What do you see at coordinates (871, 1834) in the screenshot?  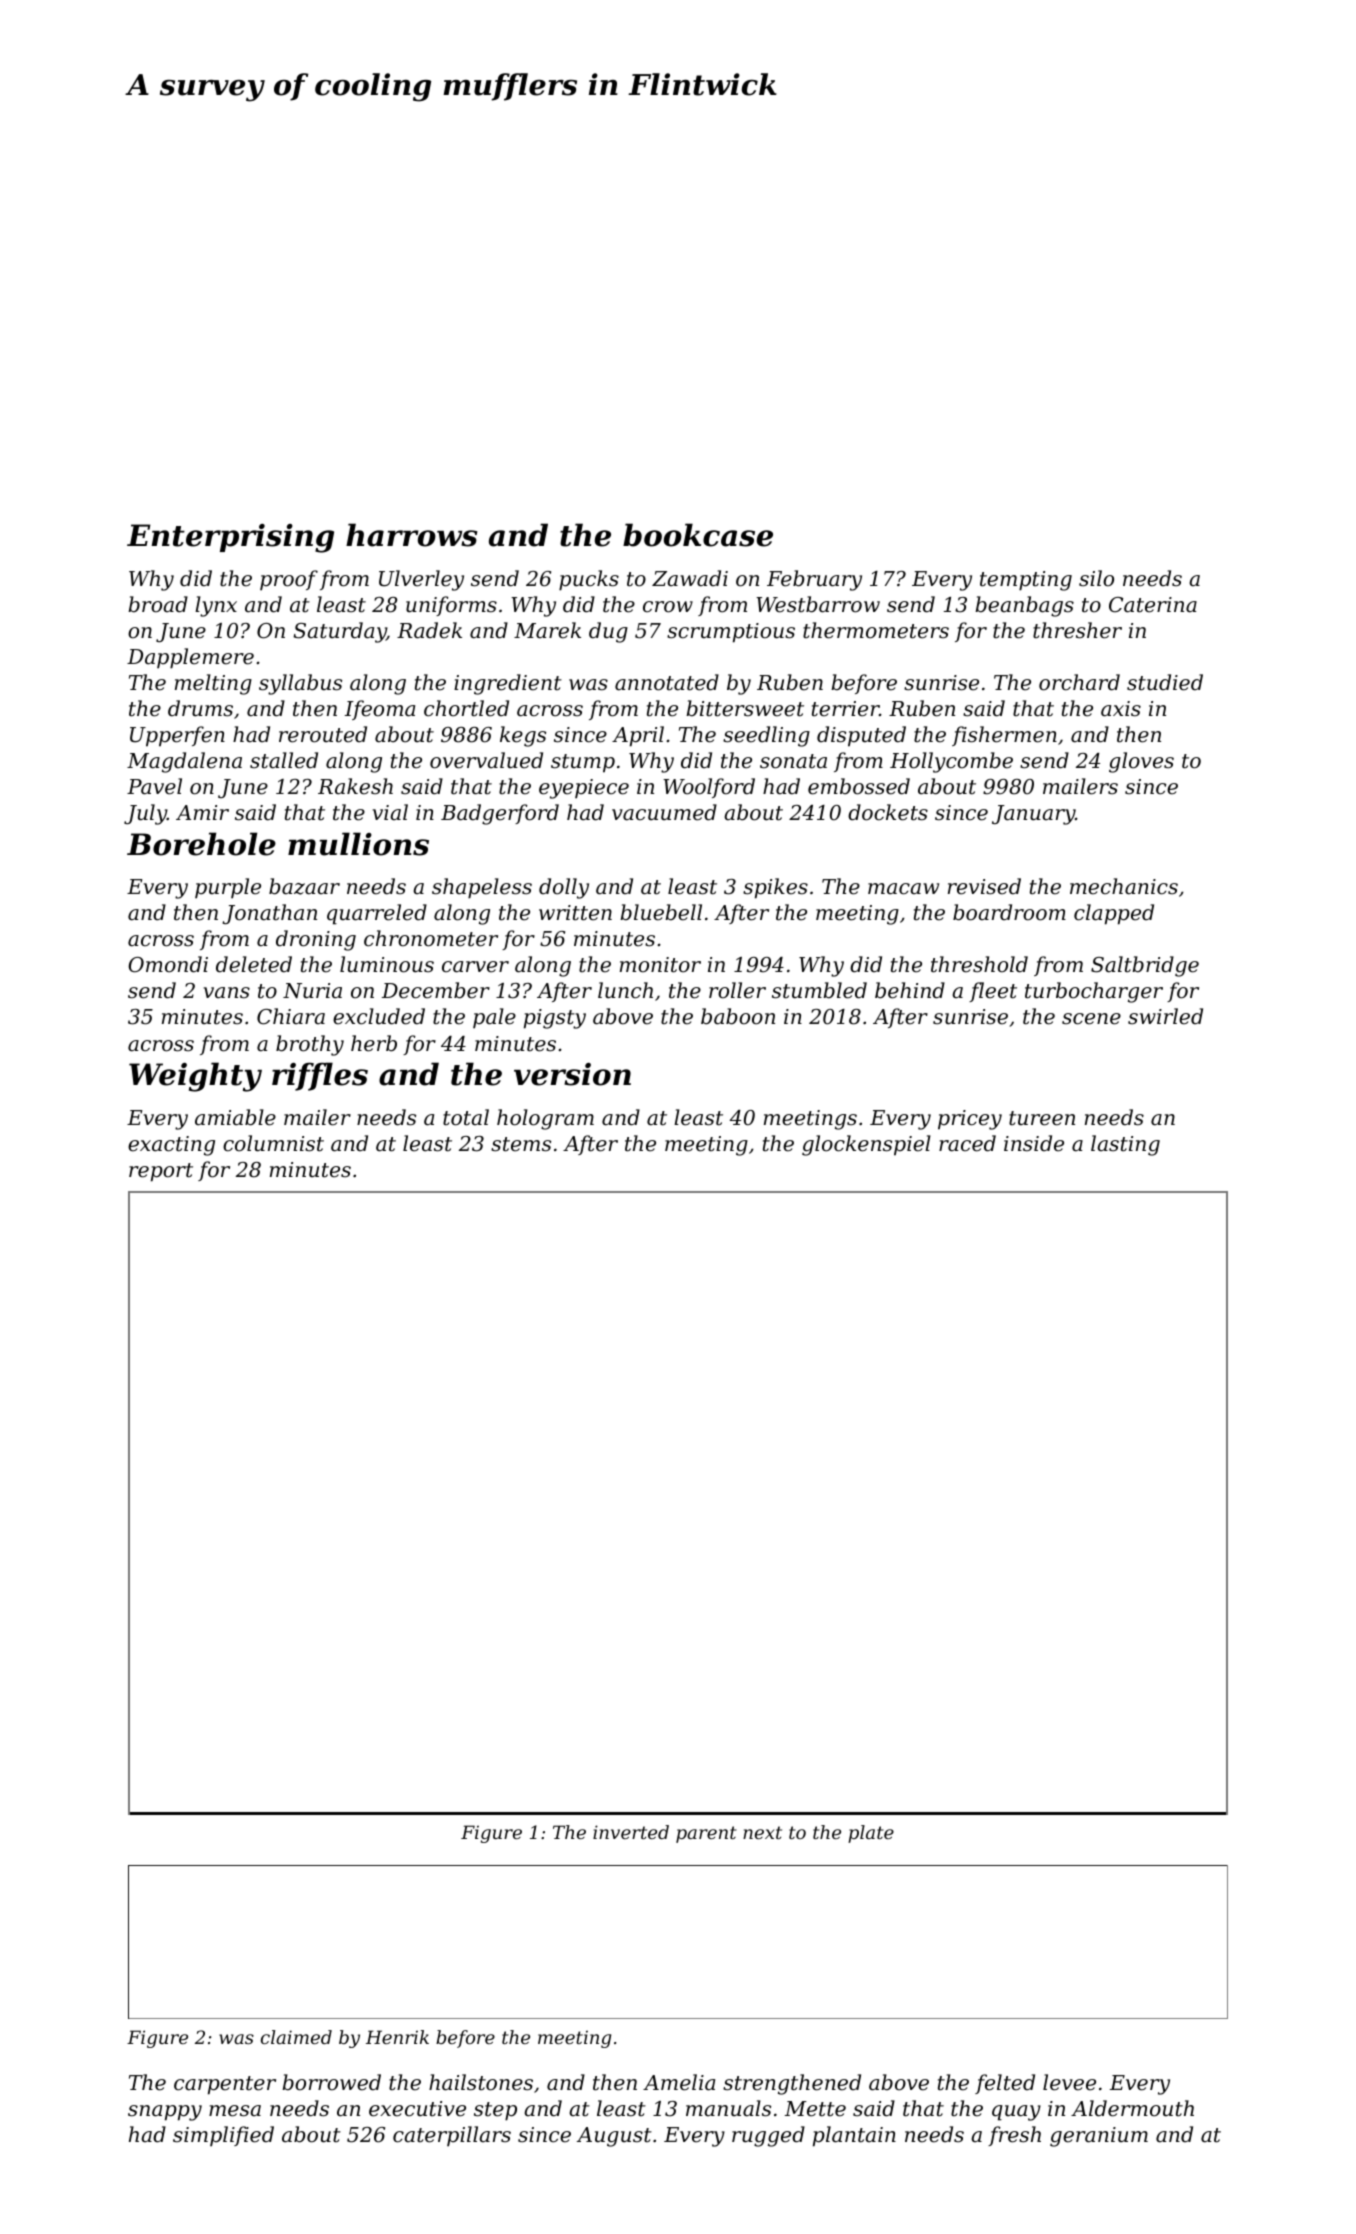 I see `plate` at bounding box center [871, 1834].
